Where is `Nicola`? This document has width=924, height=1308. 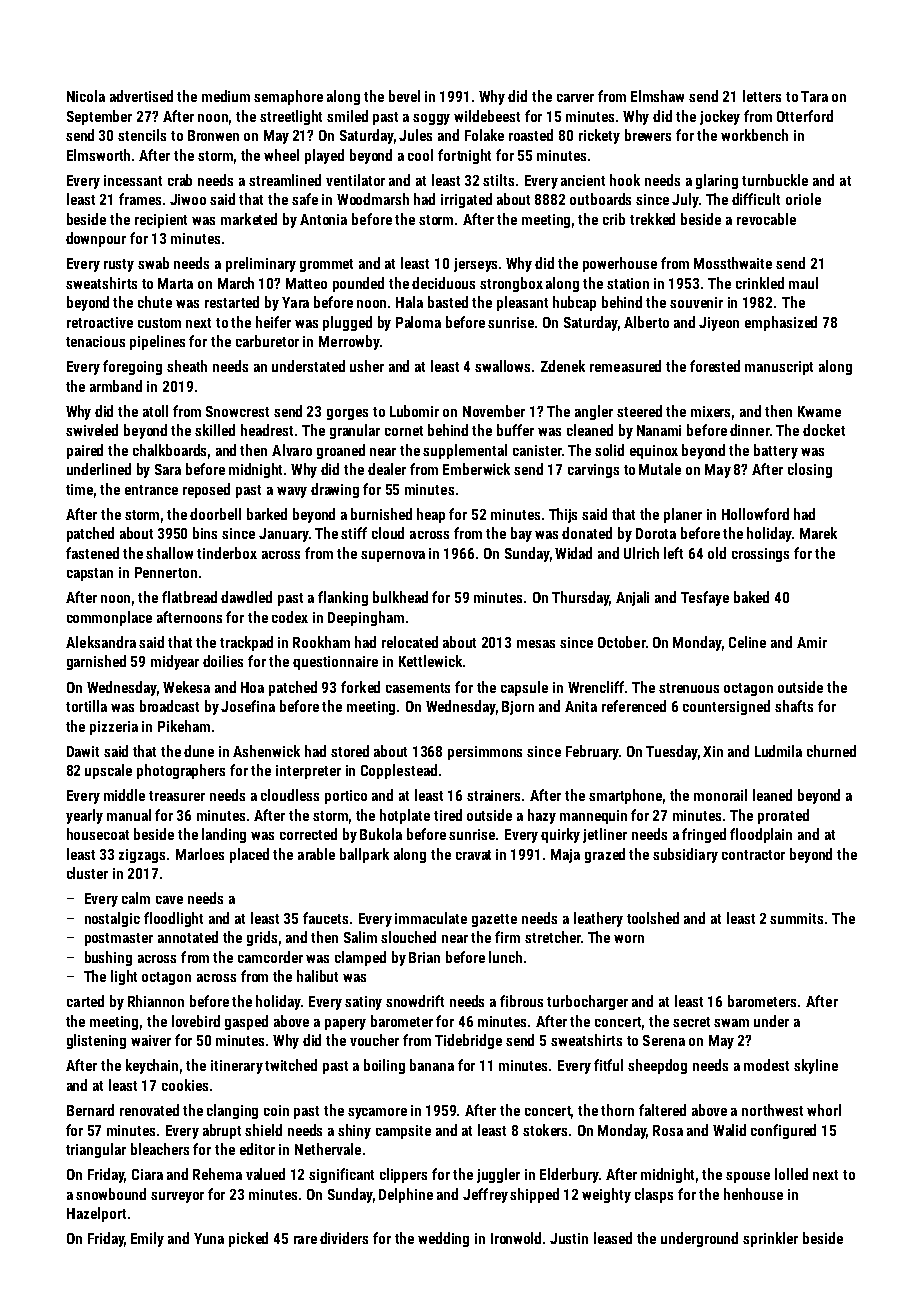 Nicola is located at coordinates (86, 96).
